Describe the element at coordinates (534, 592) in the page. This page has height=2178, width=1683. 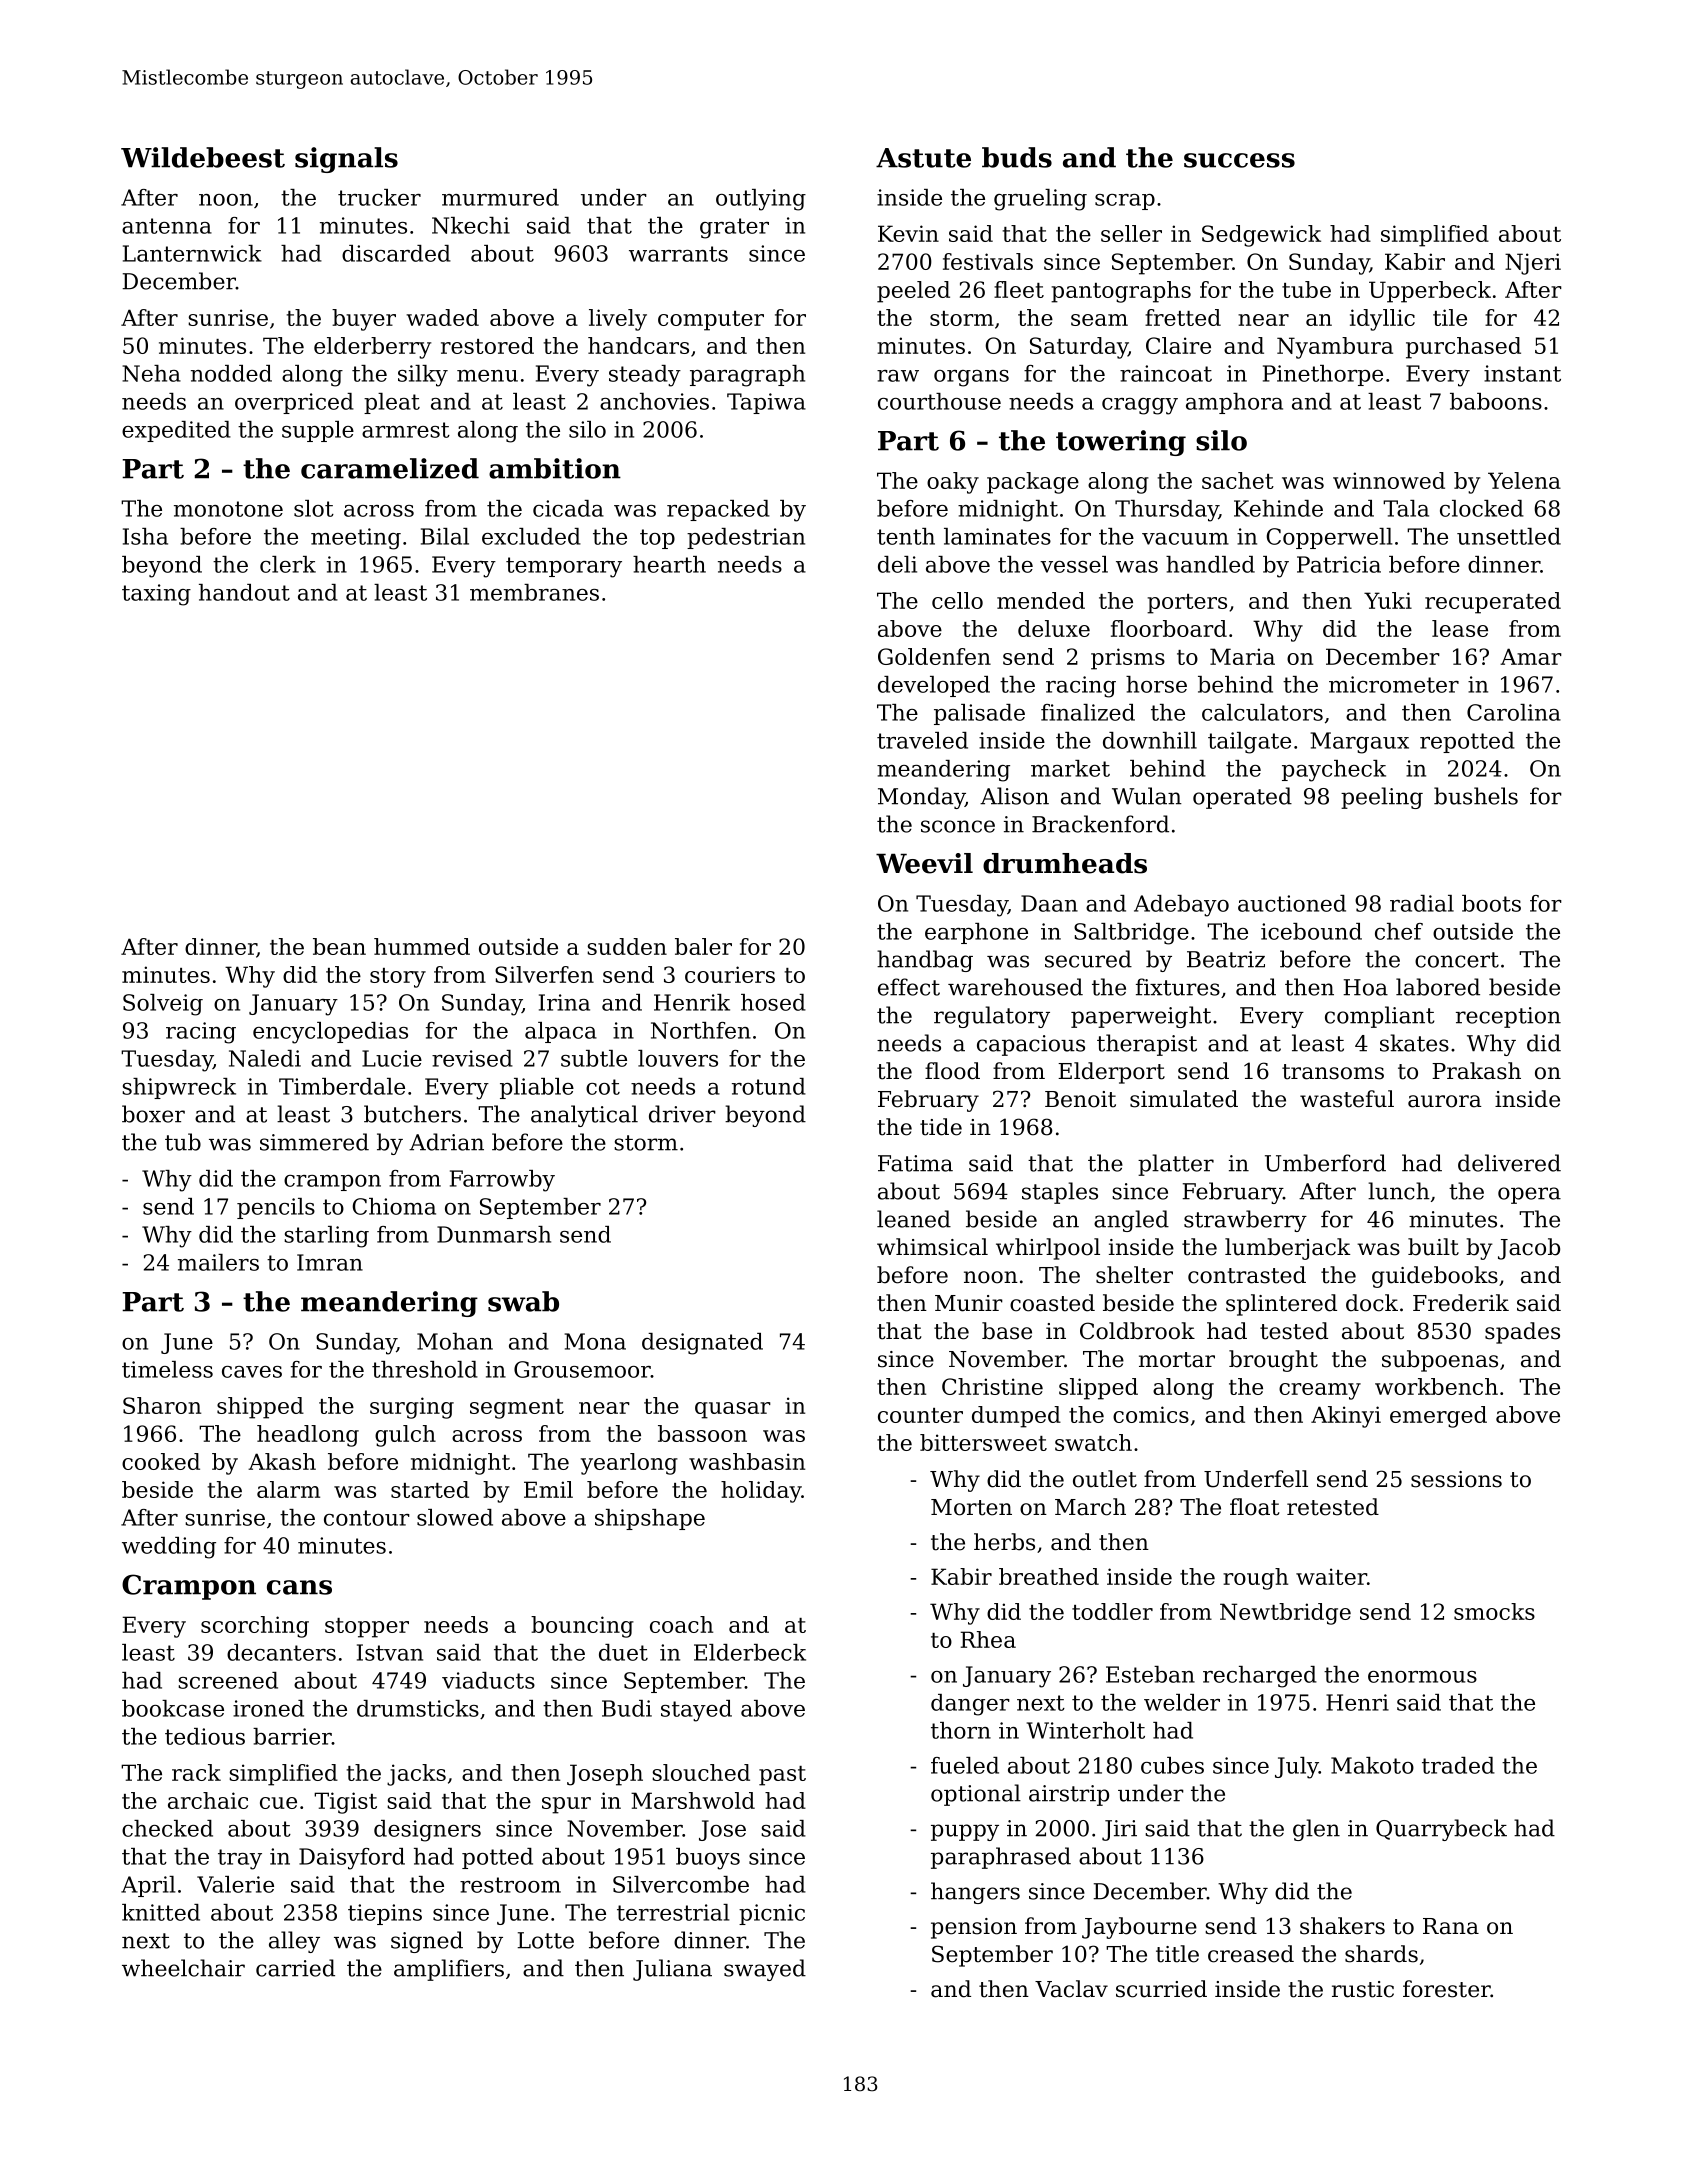
I see `membranes` at that location.
